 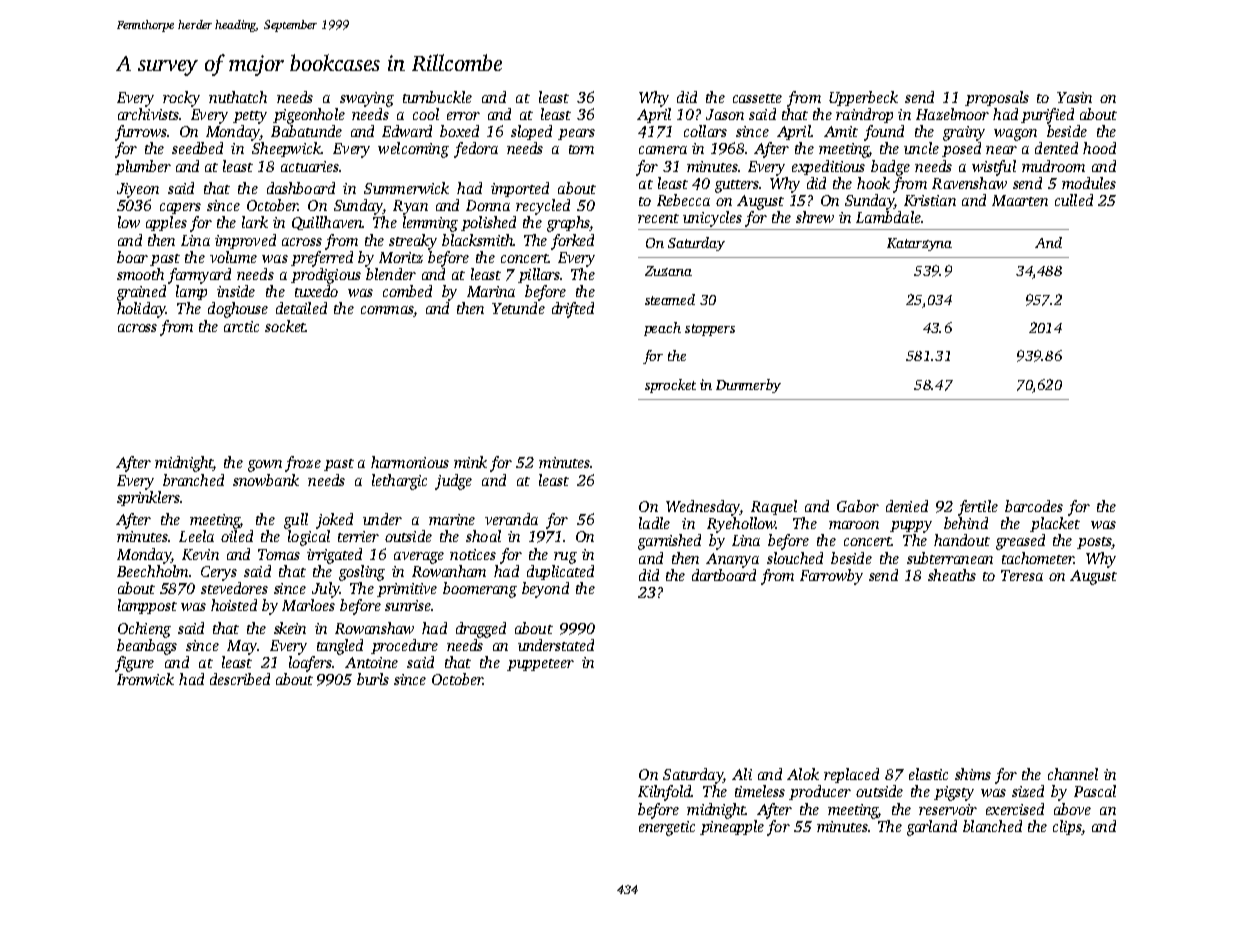 What do you see at coordinates (831, 577) in the screenshot?
I see `Farrowby` at bounding box center [831, 577].
